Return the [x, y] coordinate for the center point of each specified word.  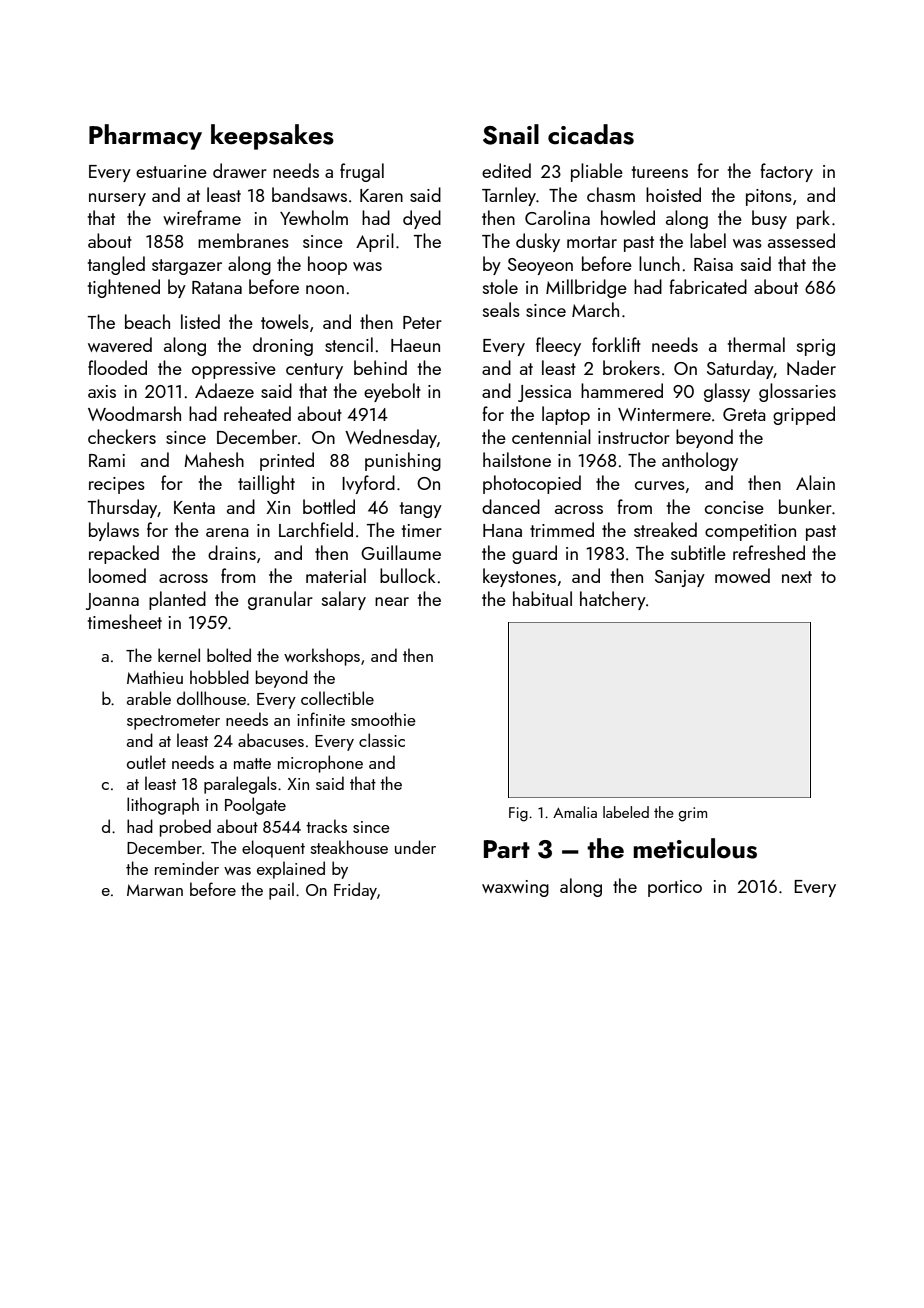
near [392, 601]
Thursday [122, 508]
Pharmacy [145, 137]
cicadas [591, 134]
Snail [511, 134]
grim [693, 814]
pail [281, 891]
